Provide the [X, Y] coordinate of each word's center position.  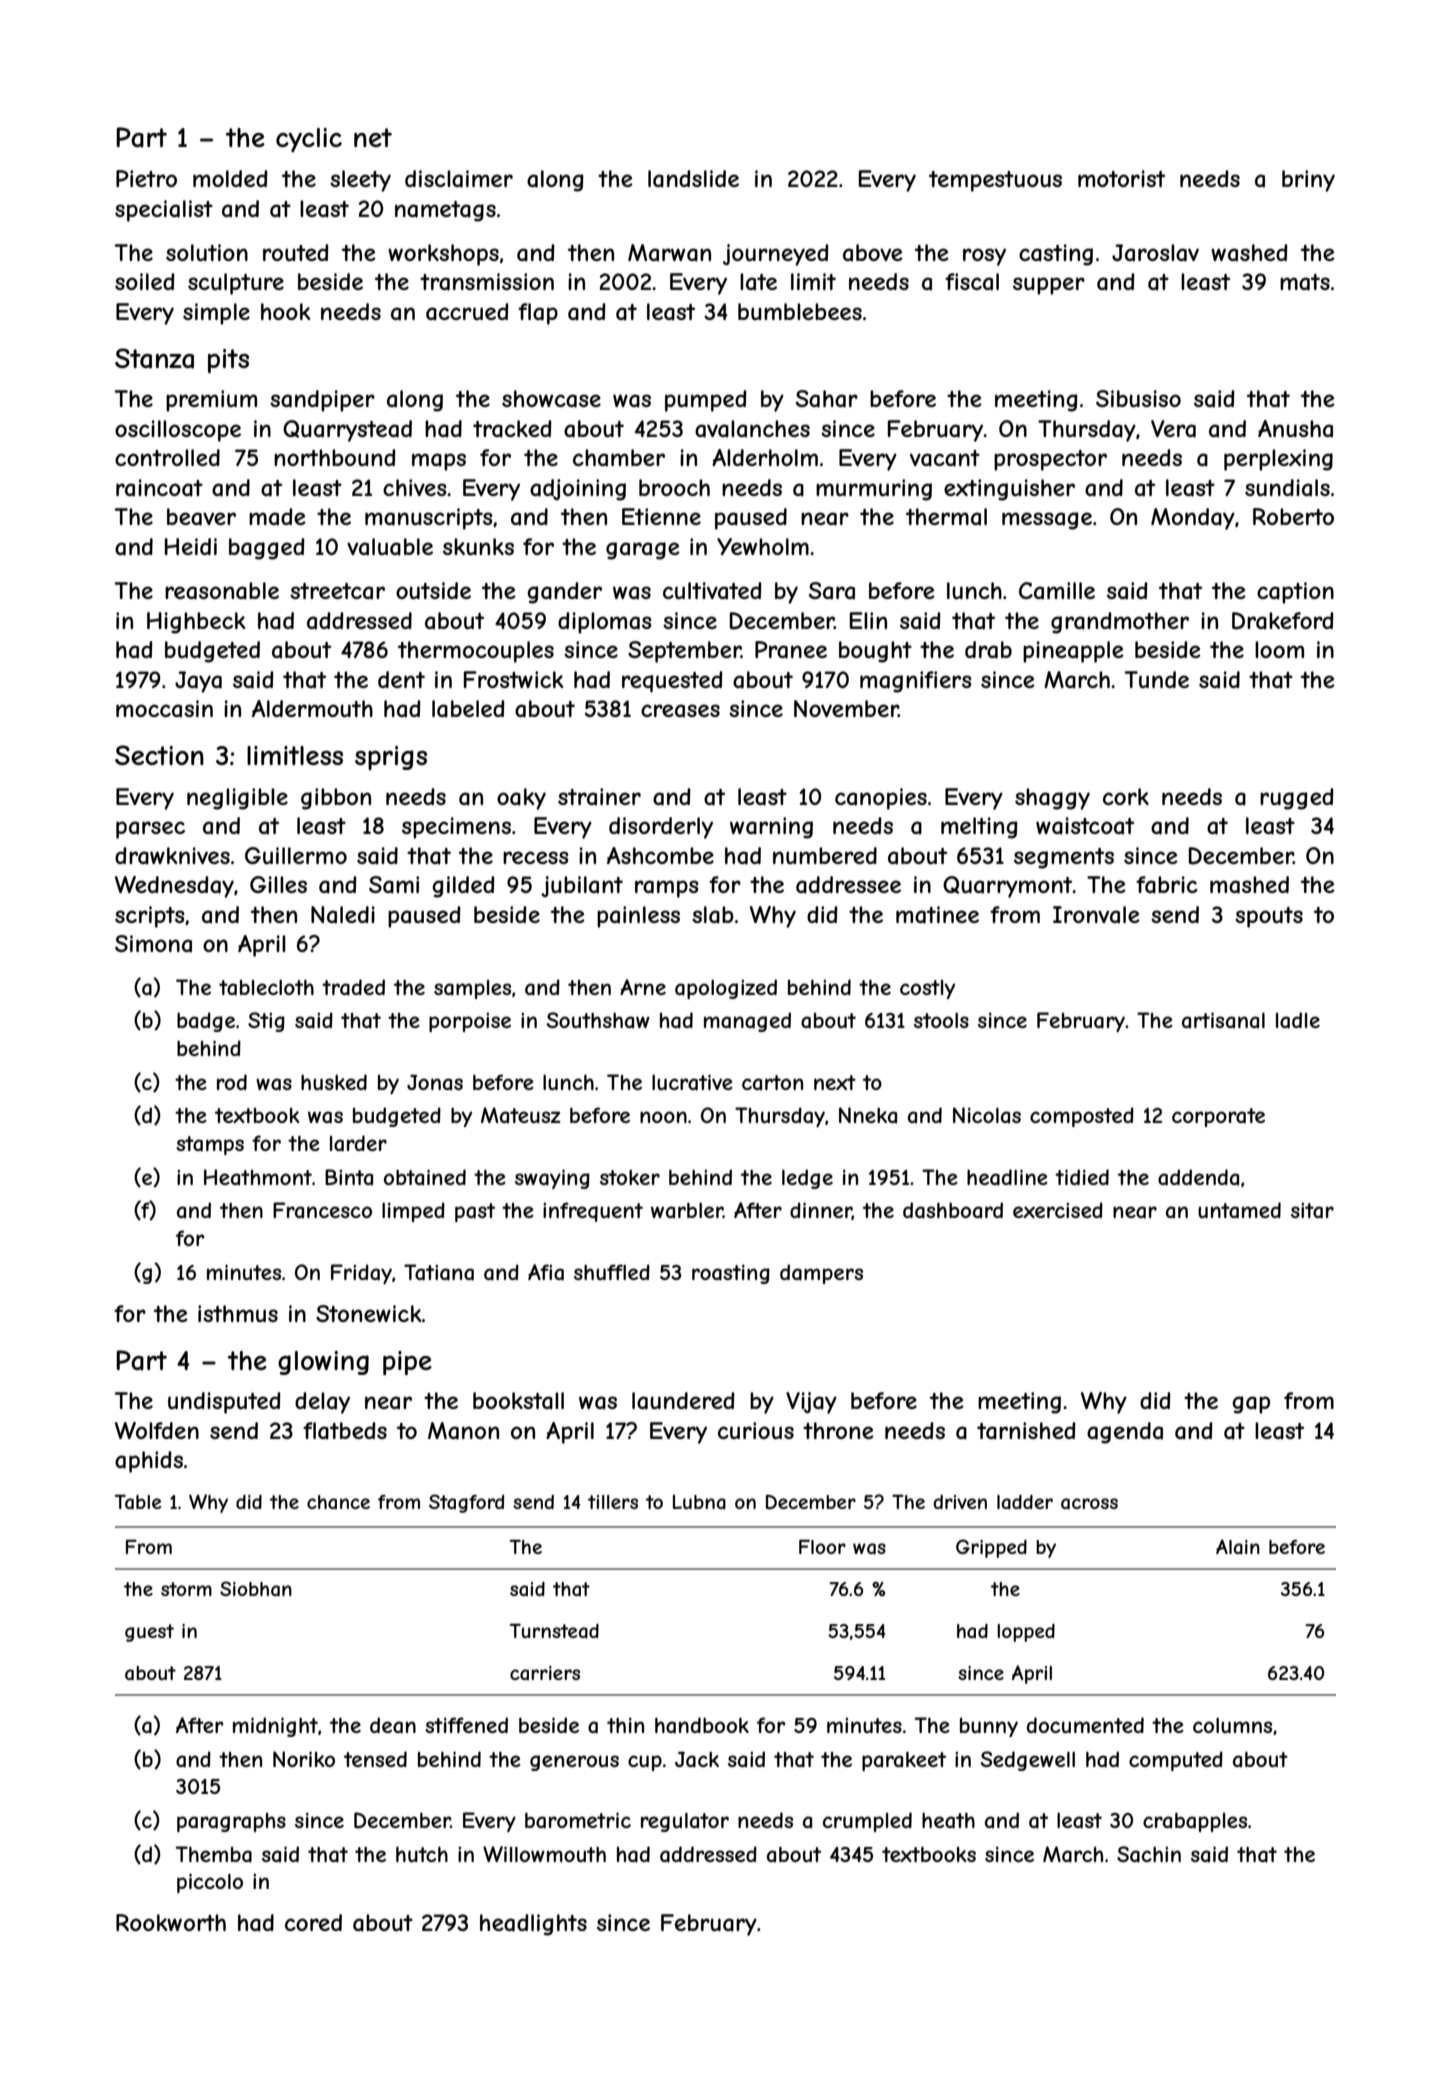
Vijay [811, 1403]
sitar [1312, 1211]
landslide [693, 179]
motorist [1121, 178]
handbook [702, 1725]
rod [232, 1082]
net [373, 137]
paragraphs [231, 1822]
